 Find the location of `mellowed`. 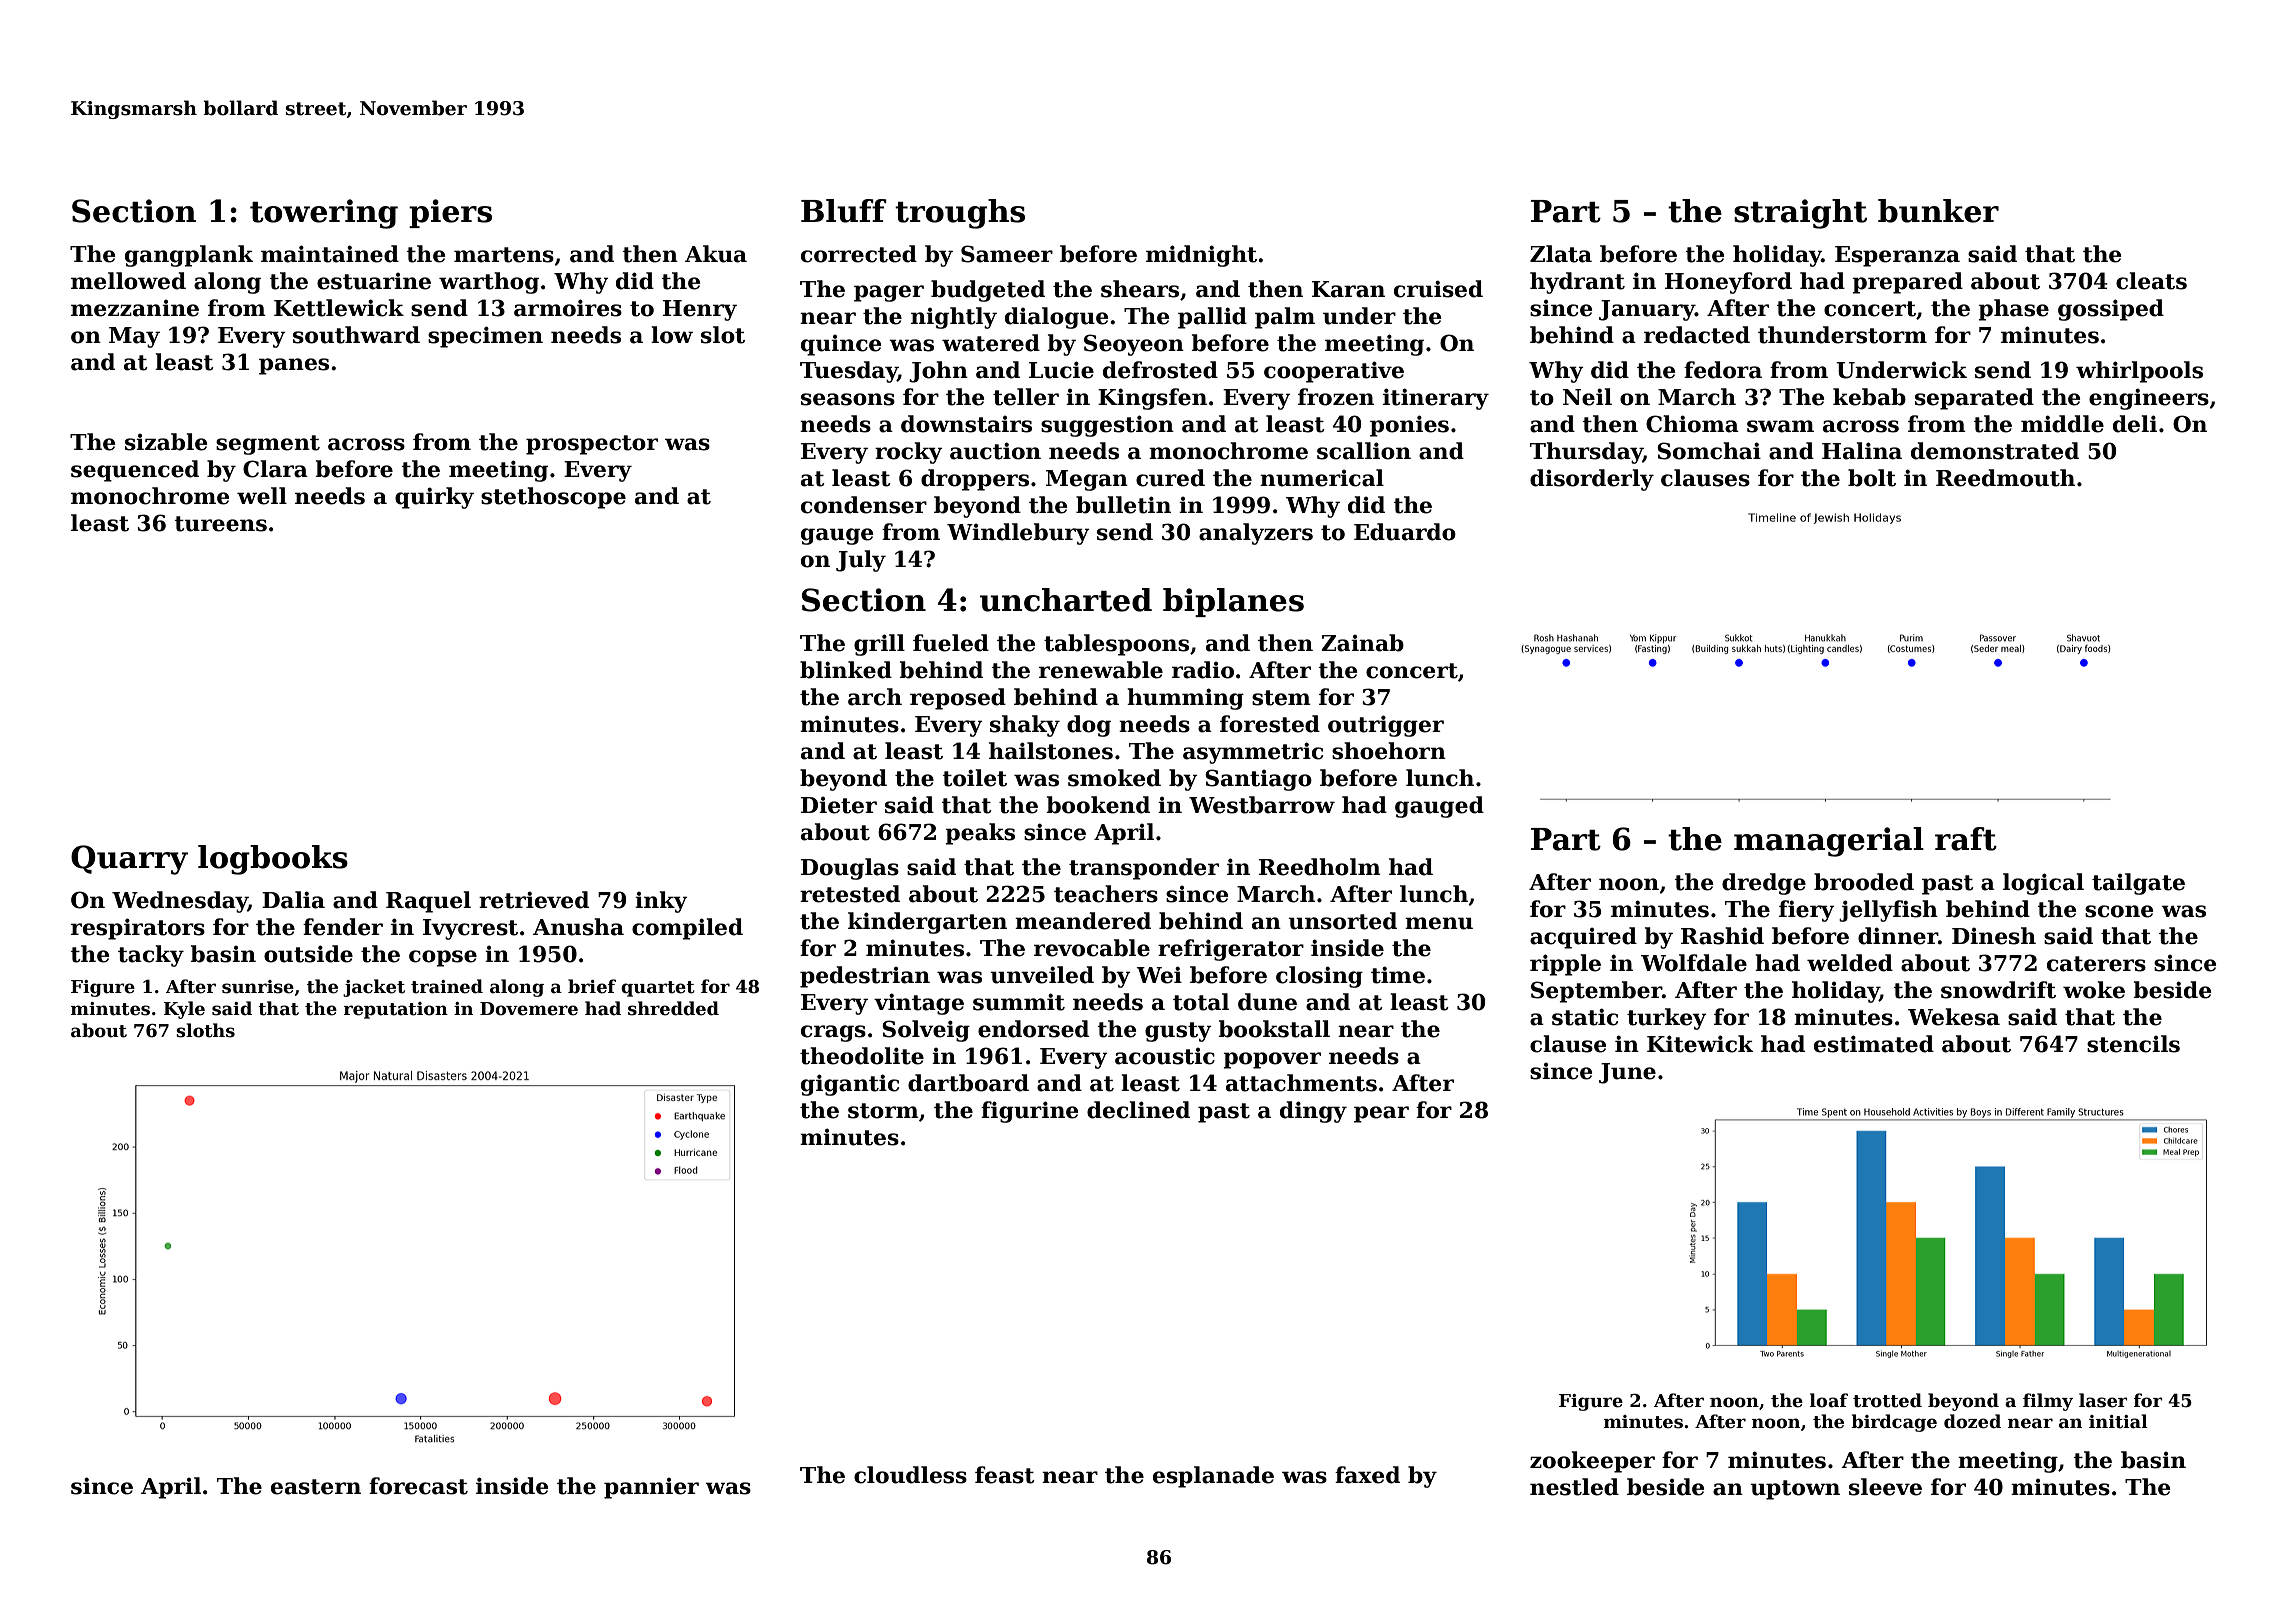

mellowed is located at coordinates (128, 281).
